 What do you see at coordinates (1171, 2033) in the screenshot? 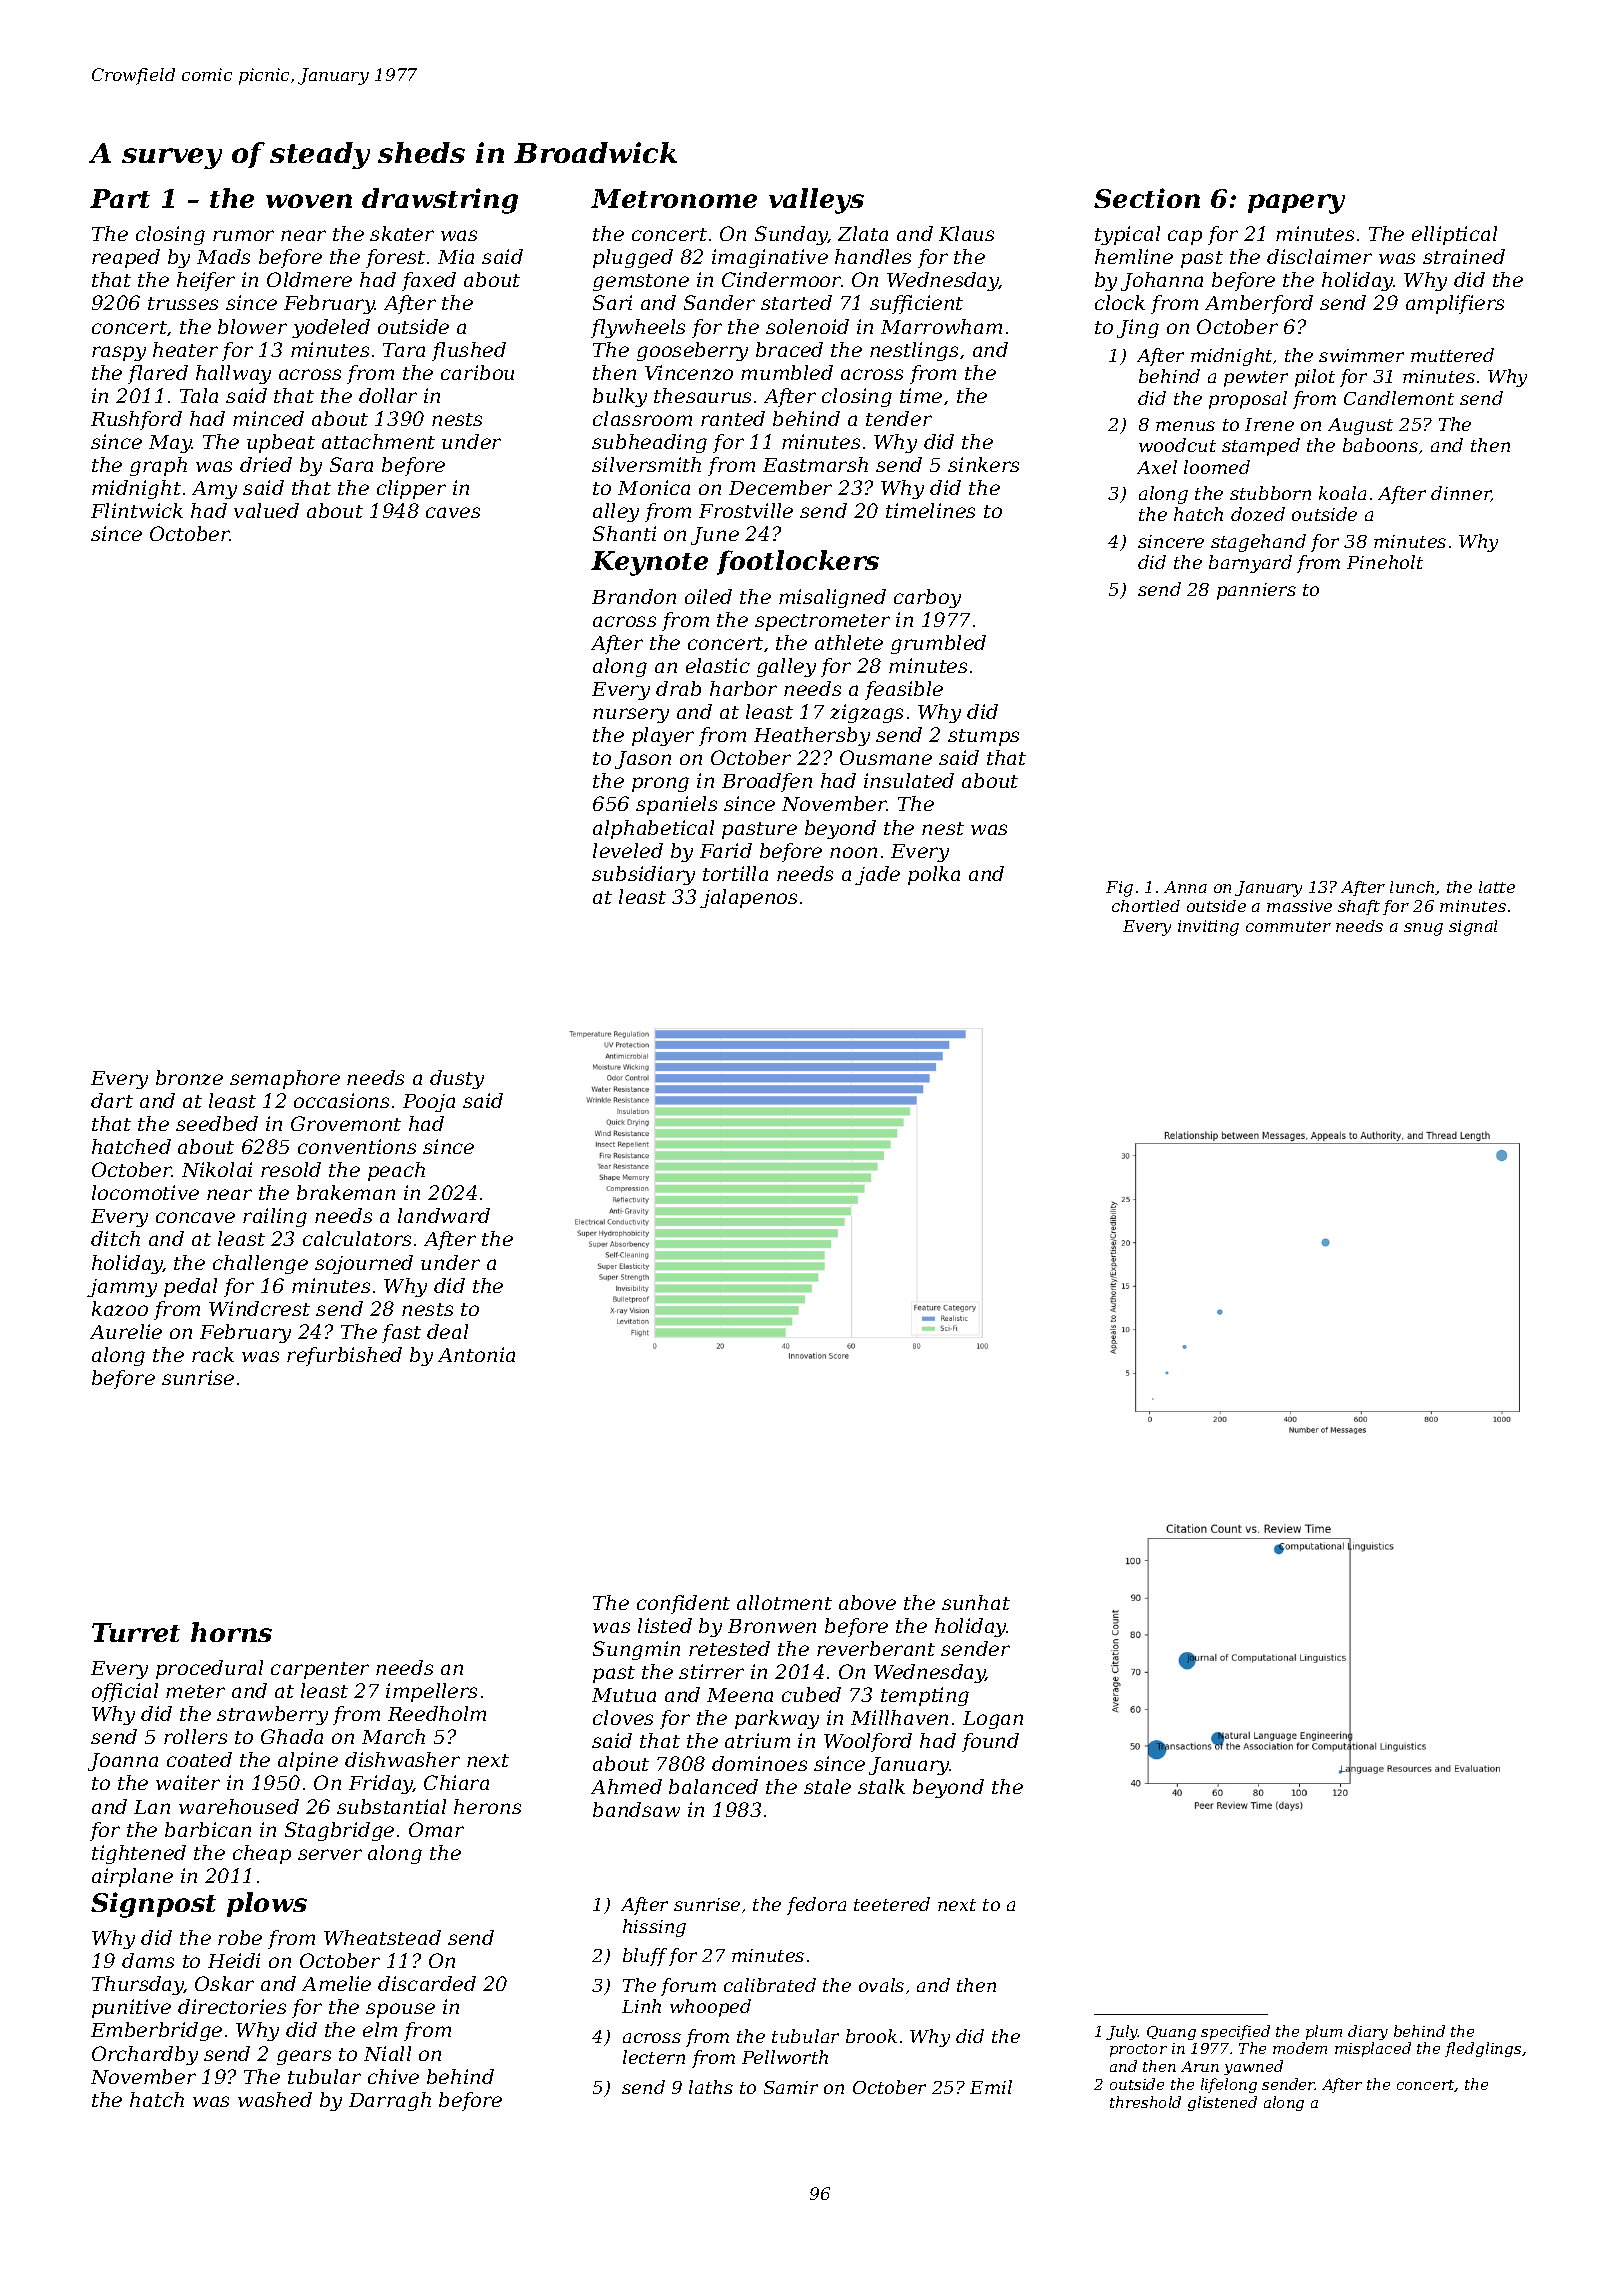
I see `Quang` at bounding box center [1171, 2033].
